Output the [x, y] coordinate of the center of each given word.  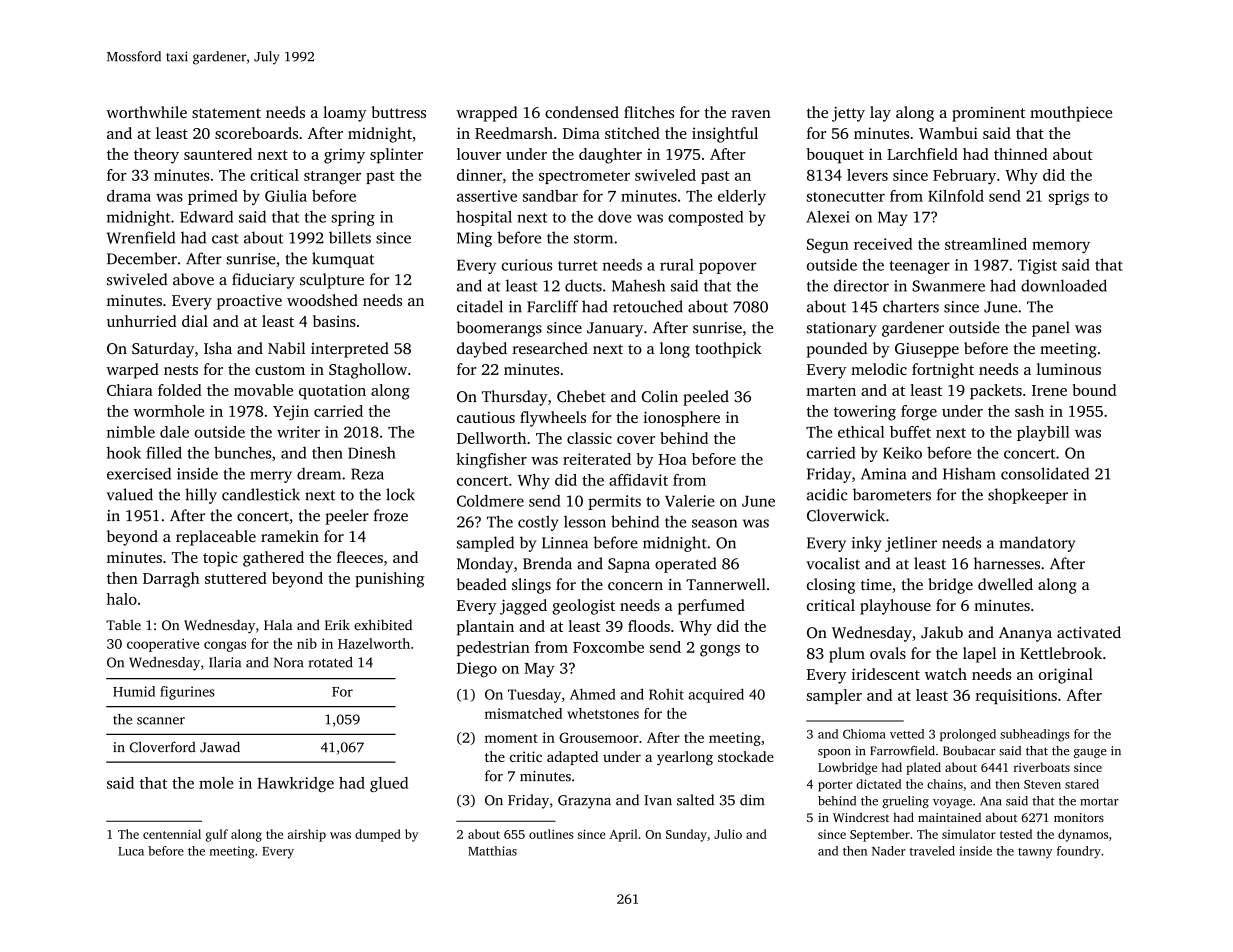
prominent [988, 114]
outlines [551, 834]
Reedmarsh [514, 133]
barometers [892, 494]
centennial [172, 834]
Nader [889, 851]
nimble [131, 432]
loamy [344, 114]
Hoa [673, 459]
